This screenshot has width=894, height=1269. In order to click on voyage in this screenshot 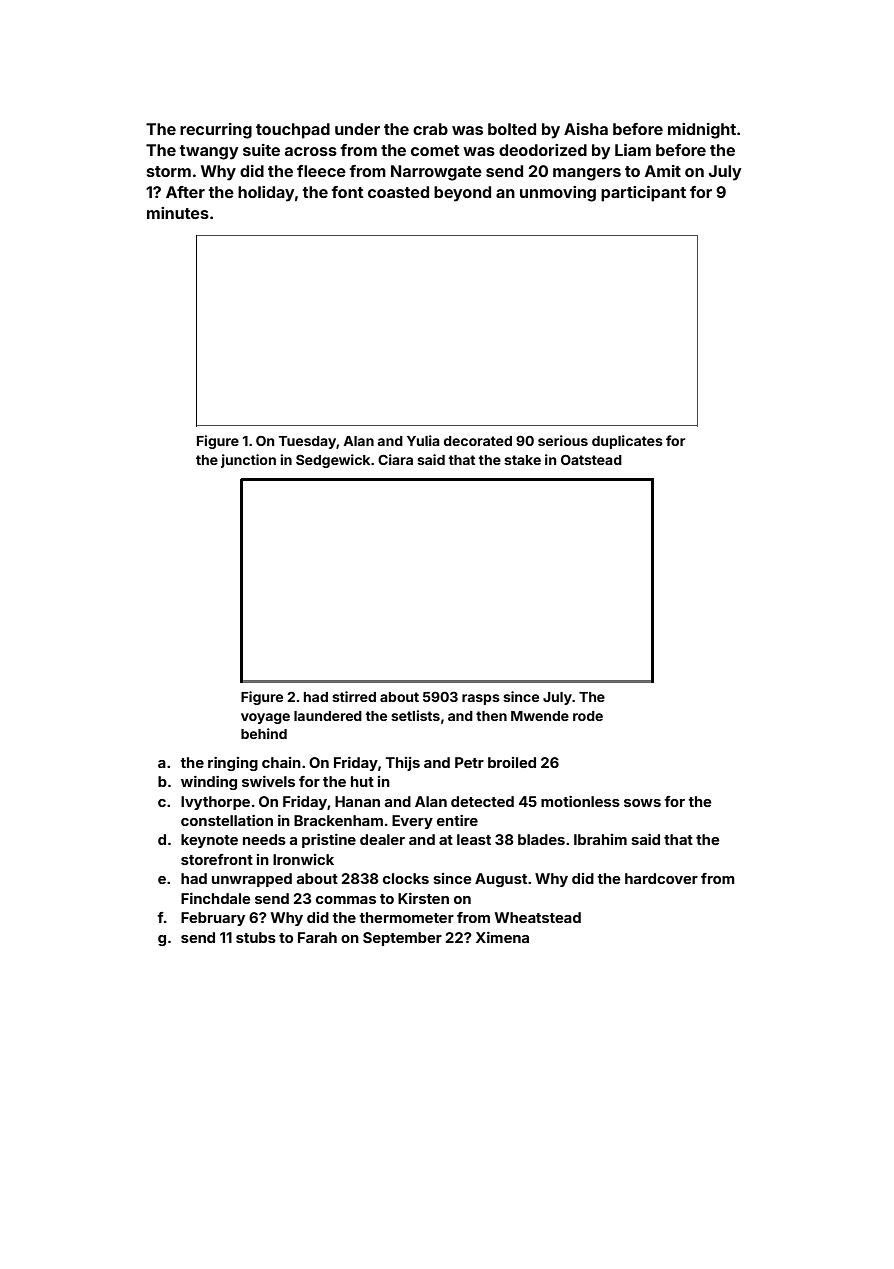, I will do `click(265, 718)`.
